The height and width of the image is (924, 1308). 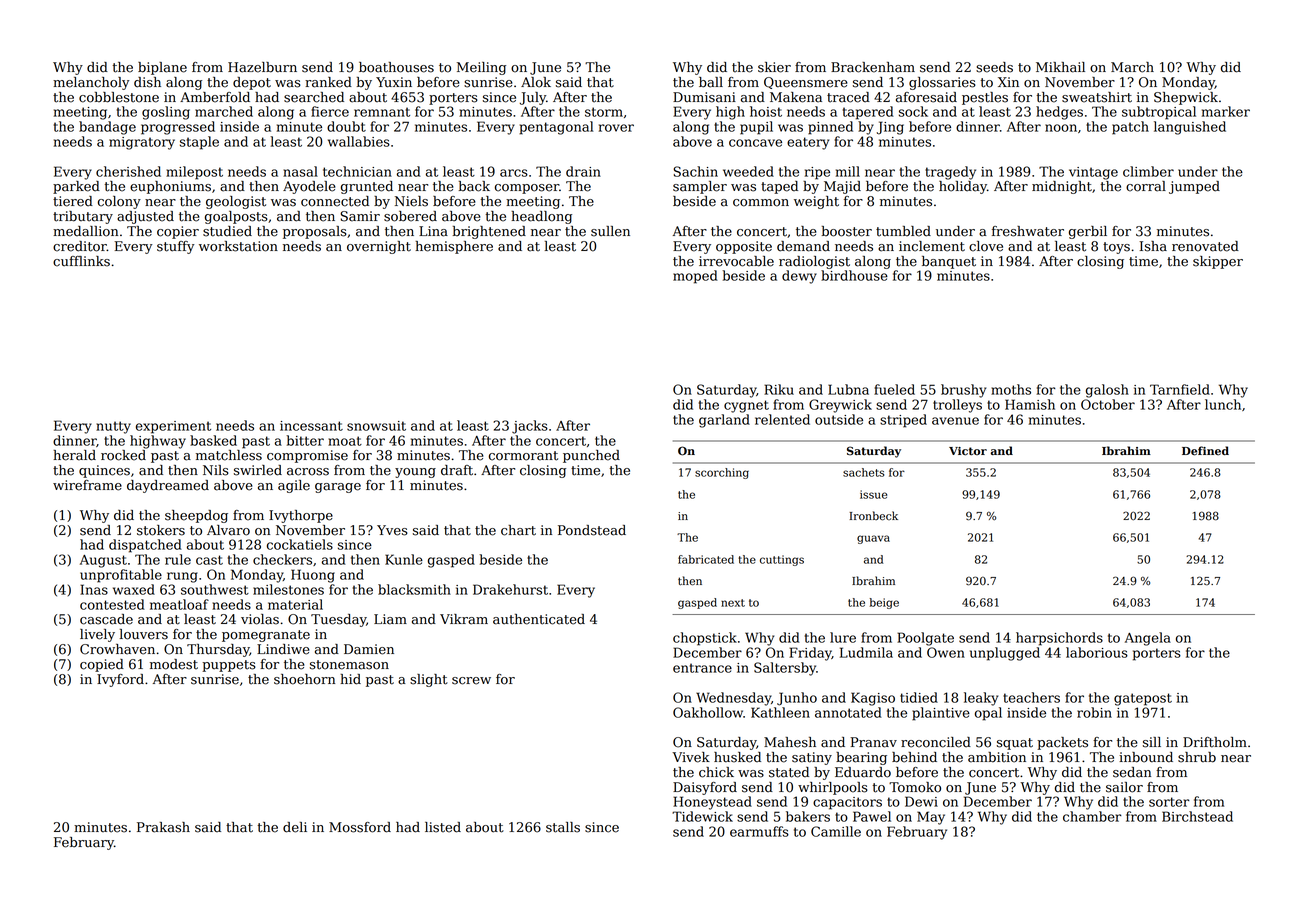 What do you see at coordinates (443, 827) in the image?
I see `listed` at bounding box center [443, 827].
